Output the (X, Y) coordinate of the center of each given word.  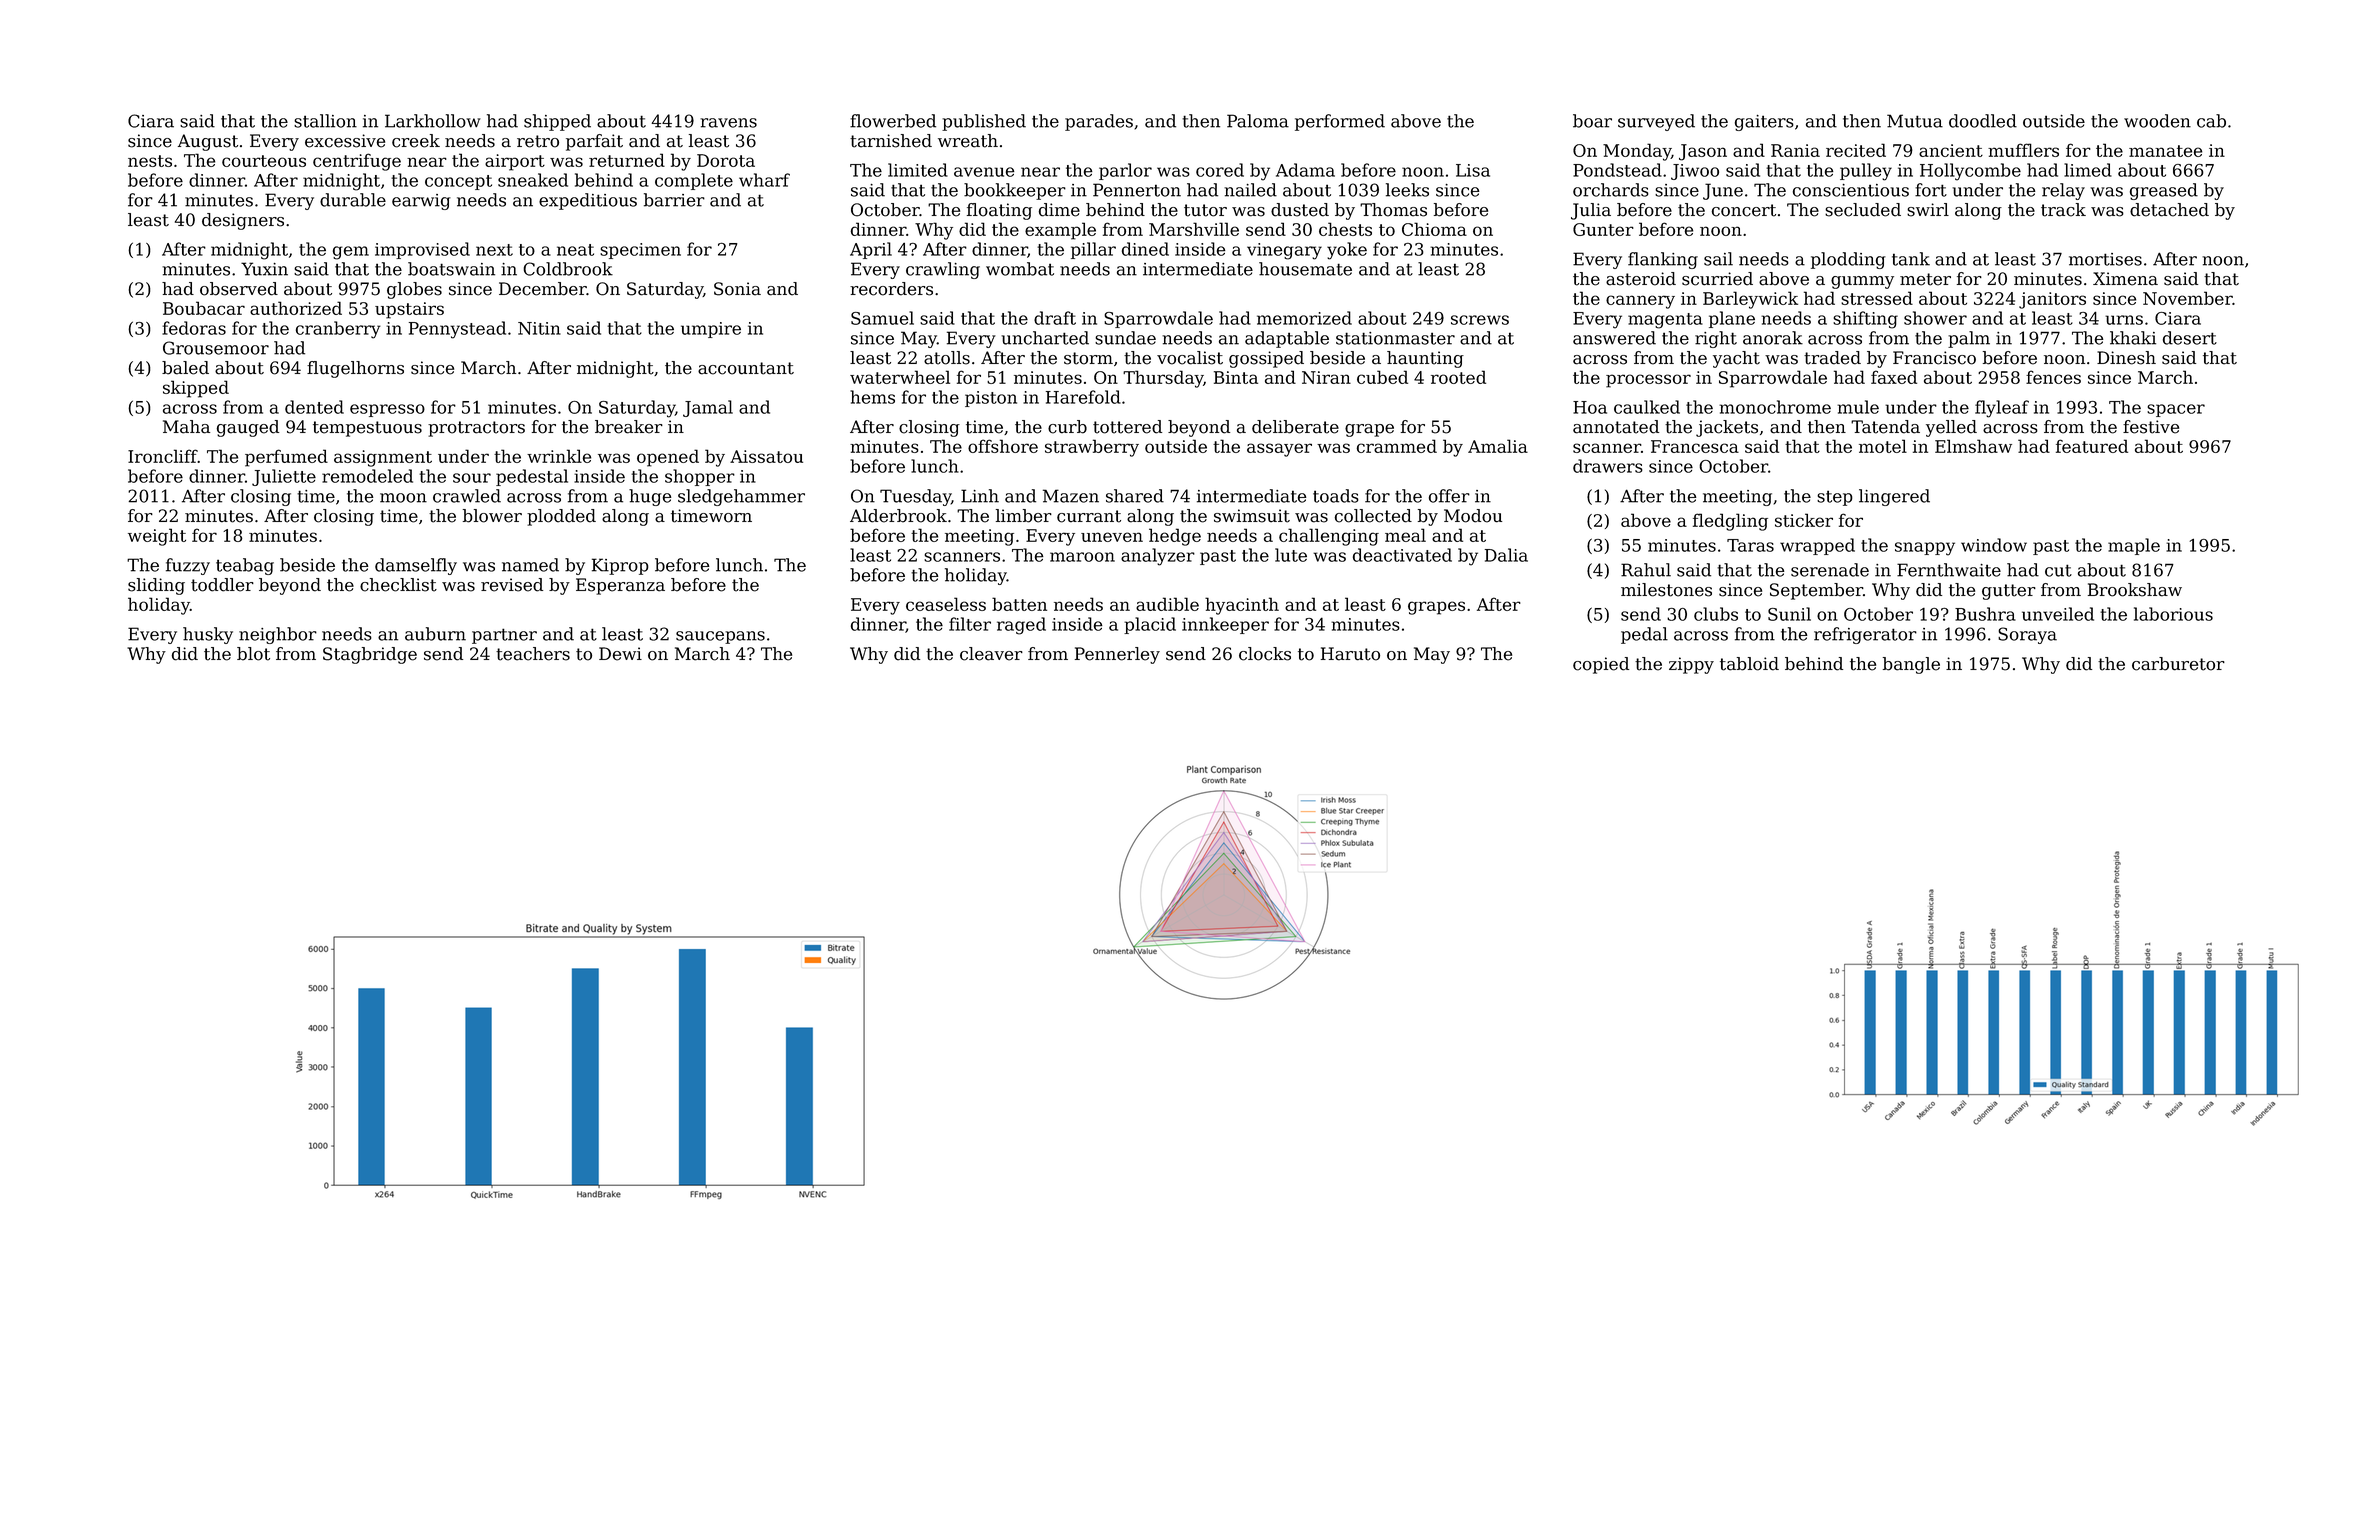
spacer (2176, 410)
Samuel (882, 318)
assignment (383, 458)
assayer (1279, 450)
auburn (435, 634)
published (984, 122)
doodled (1983, 121)
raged (1021, 626)
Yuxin (264, 269)
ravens (728, 123)
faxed (1894, 377)
